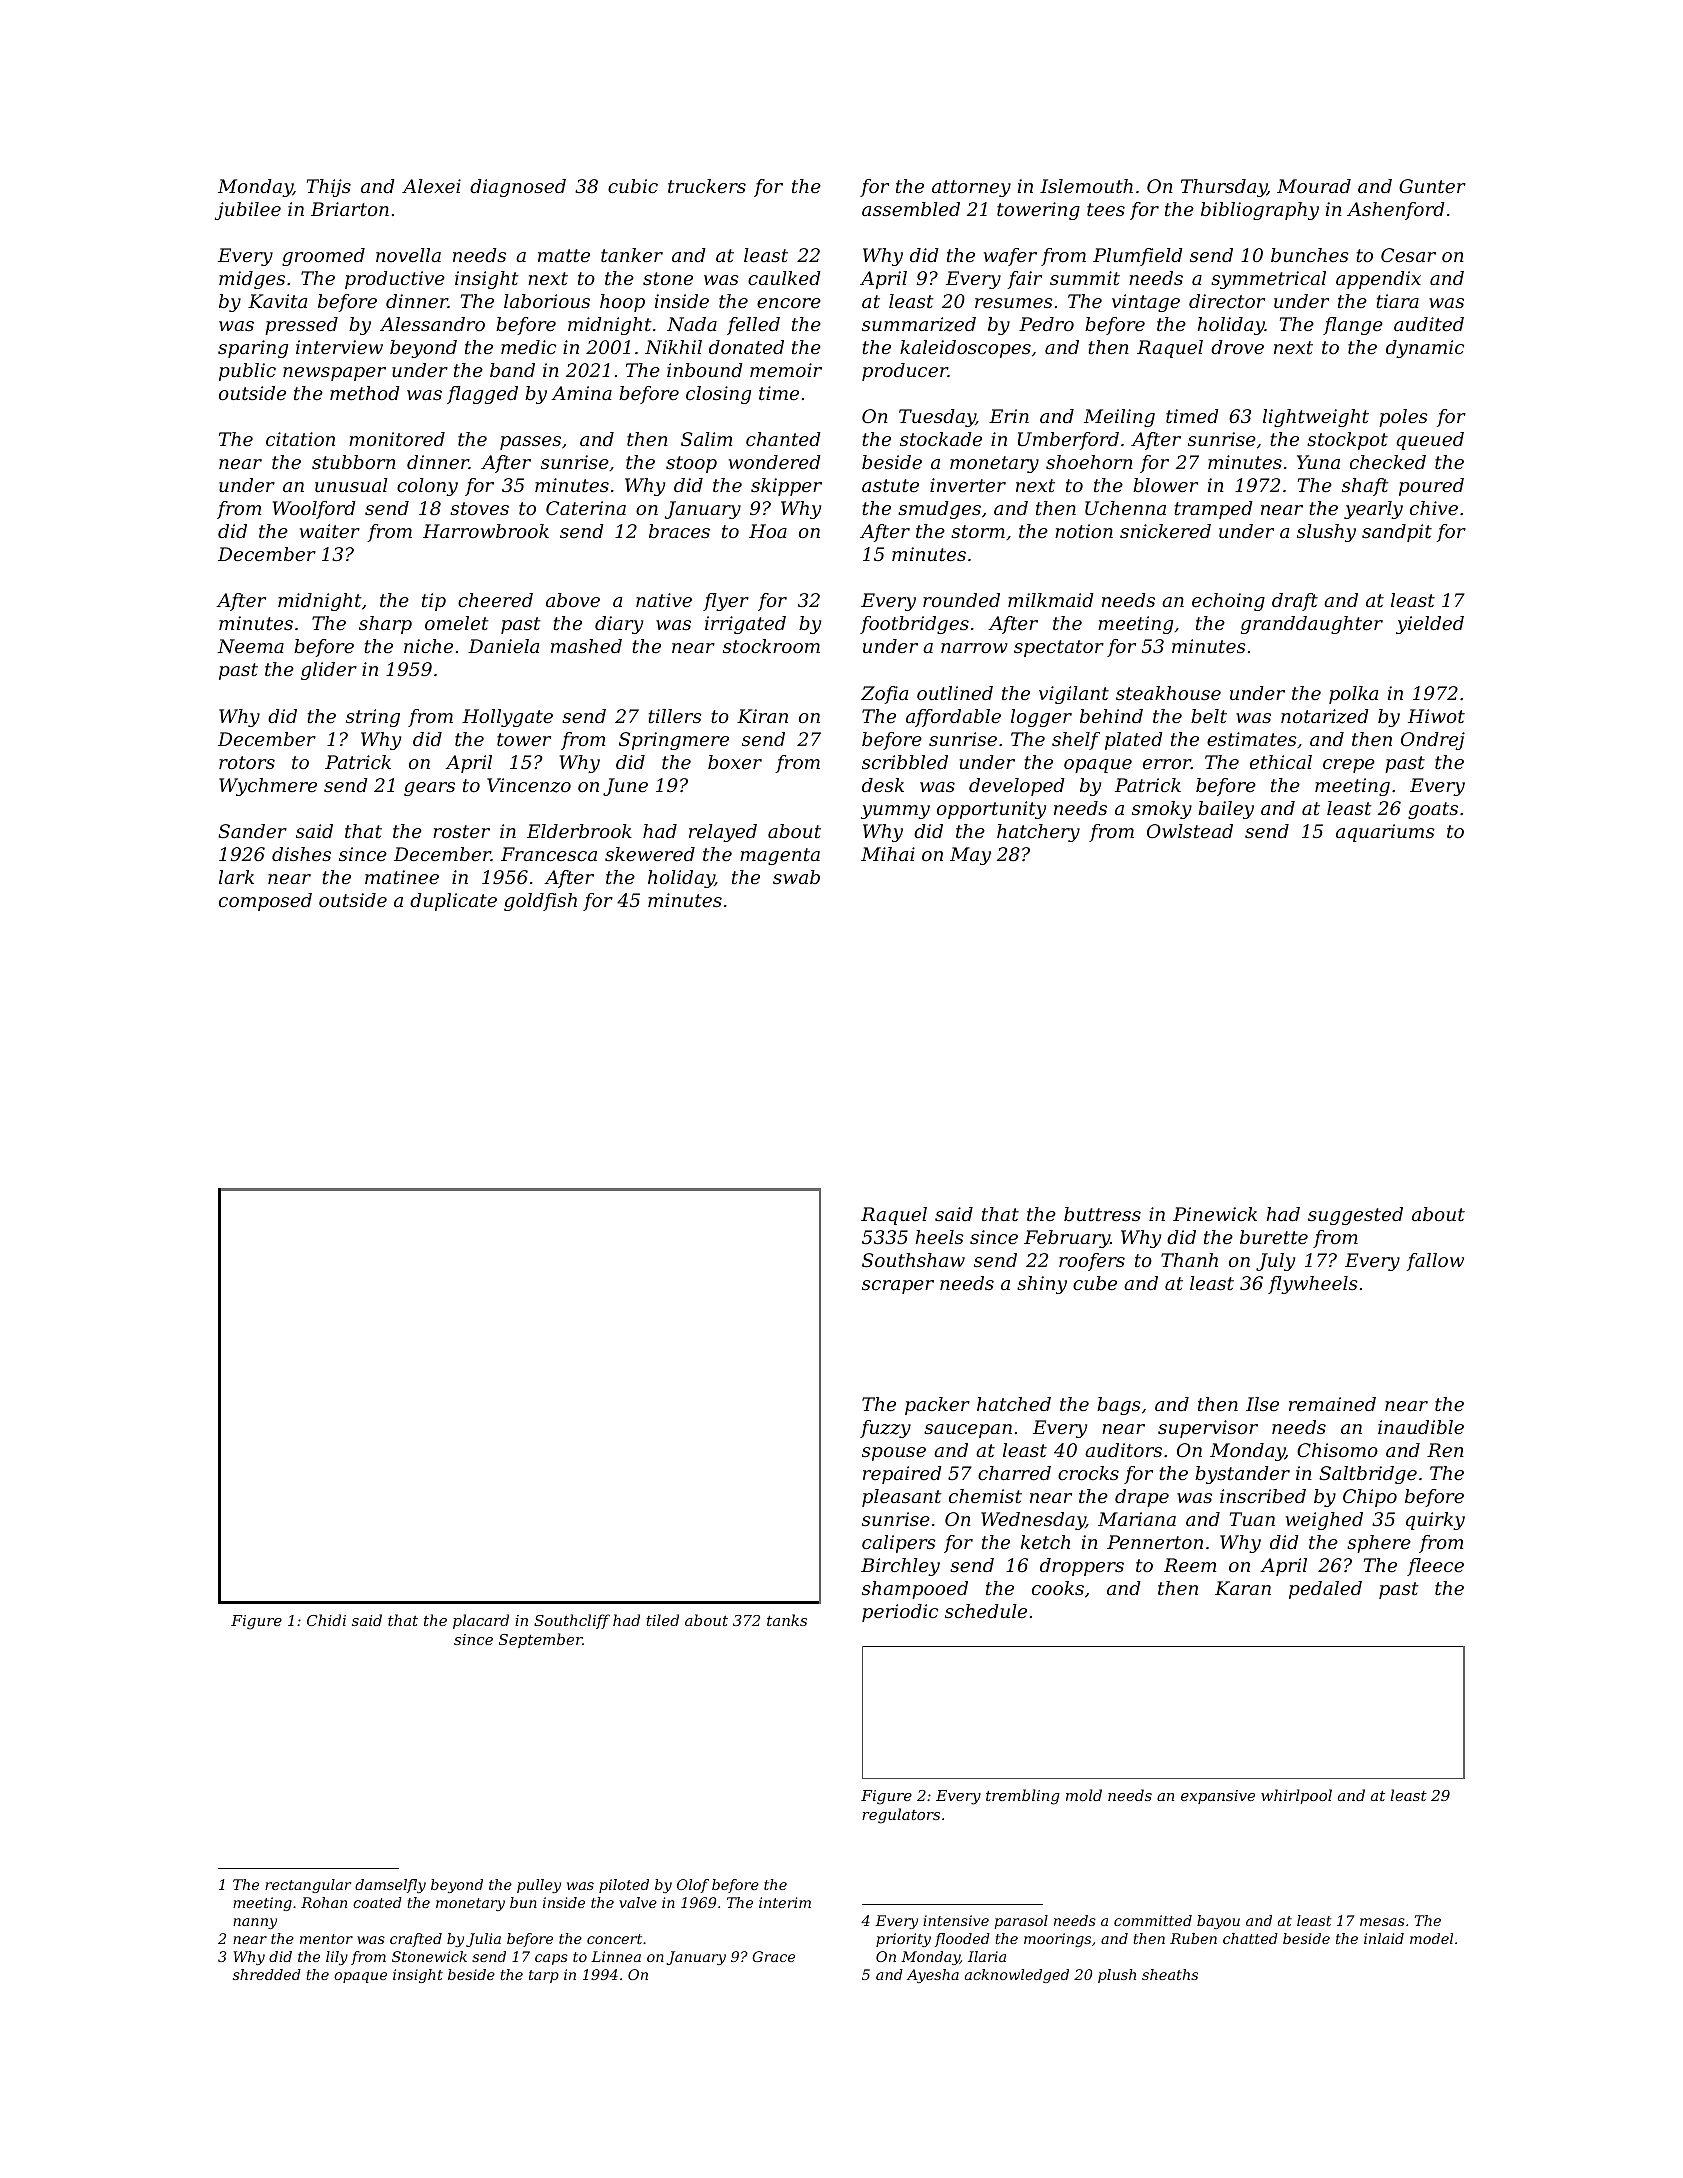 This screenshot has width=1683, height=2178. What do you see at coordinates (539, 1886) in the screenshot?
I see `pulley` at bounding box center [539, 1886].
